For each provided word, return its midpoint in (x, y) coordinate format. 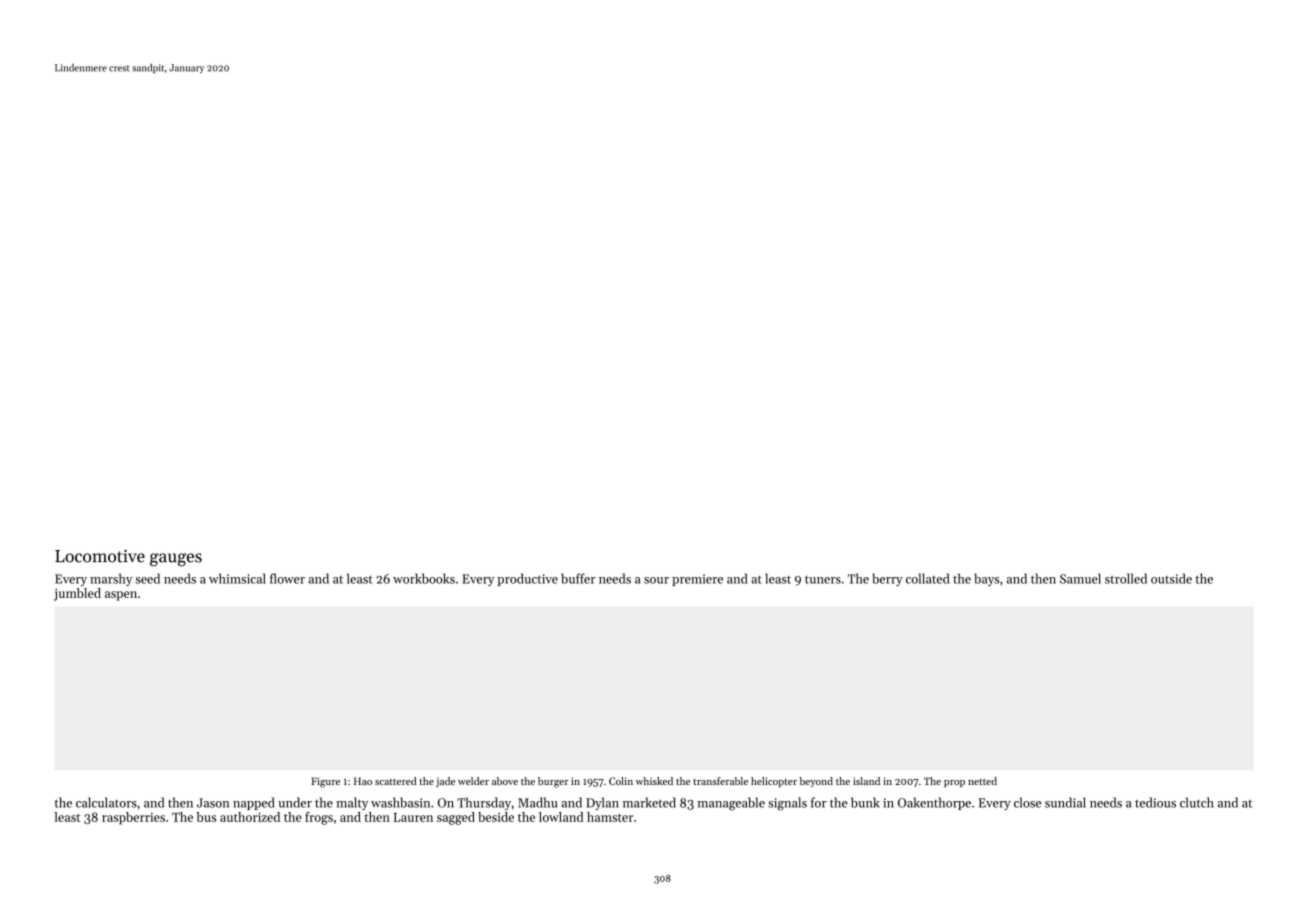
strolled (1126, 578)
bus (206, 817)
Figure (325, 782)
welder (473, 781)
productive (527, 579)
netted (982, 781)
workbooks (424, 578)
